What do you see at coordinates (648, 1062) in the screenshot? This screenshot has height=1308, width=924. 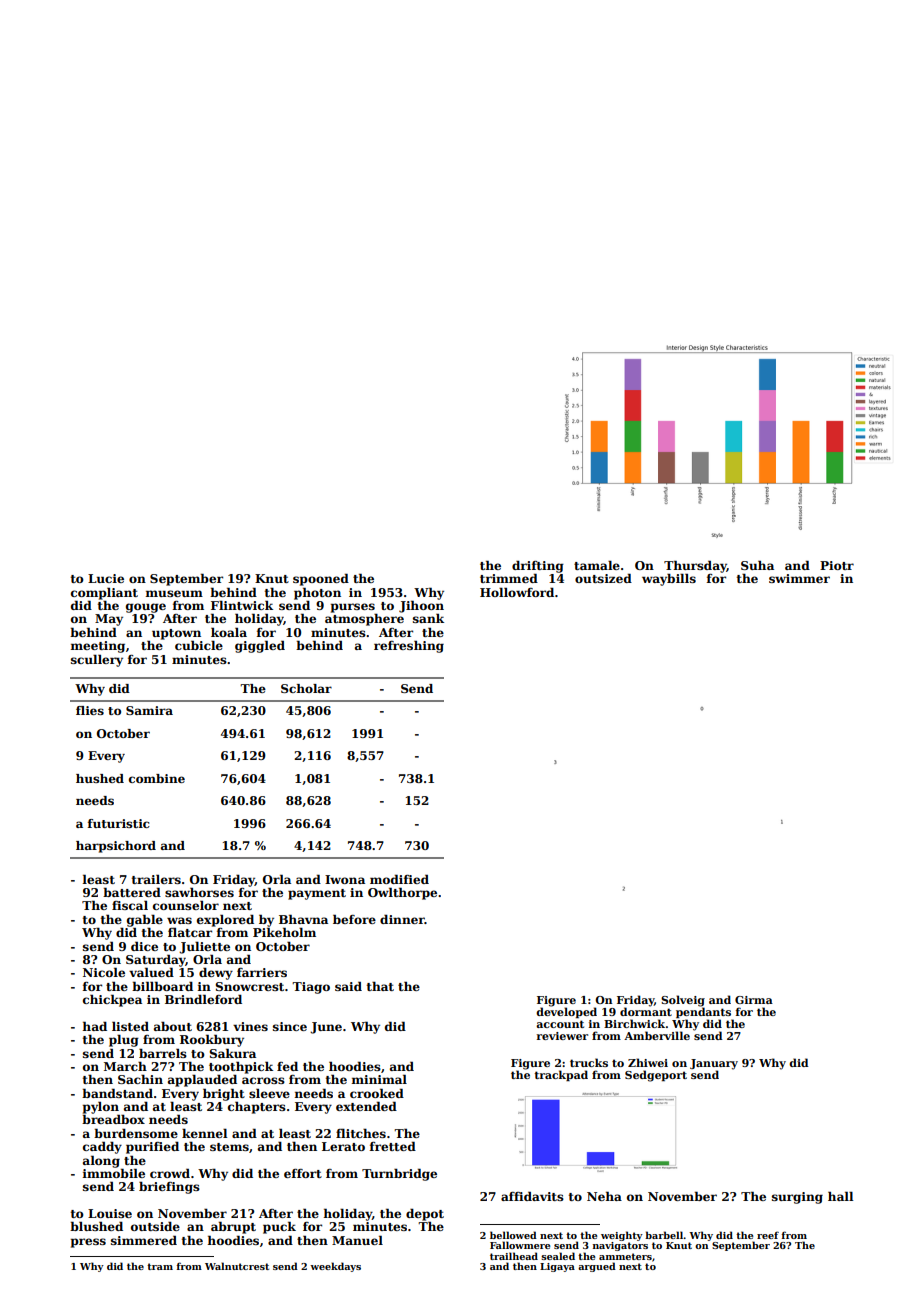 I see `Zhiwei` at bounding box center [648, 1062].
